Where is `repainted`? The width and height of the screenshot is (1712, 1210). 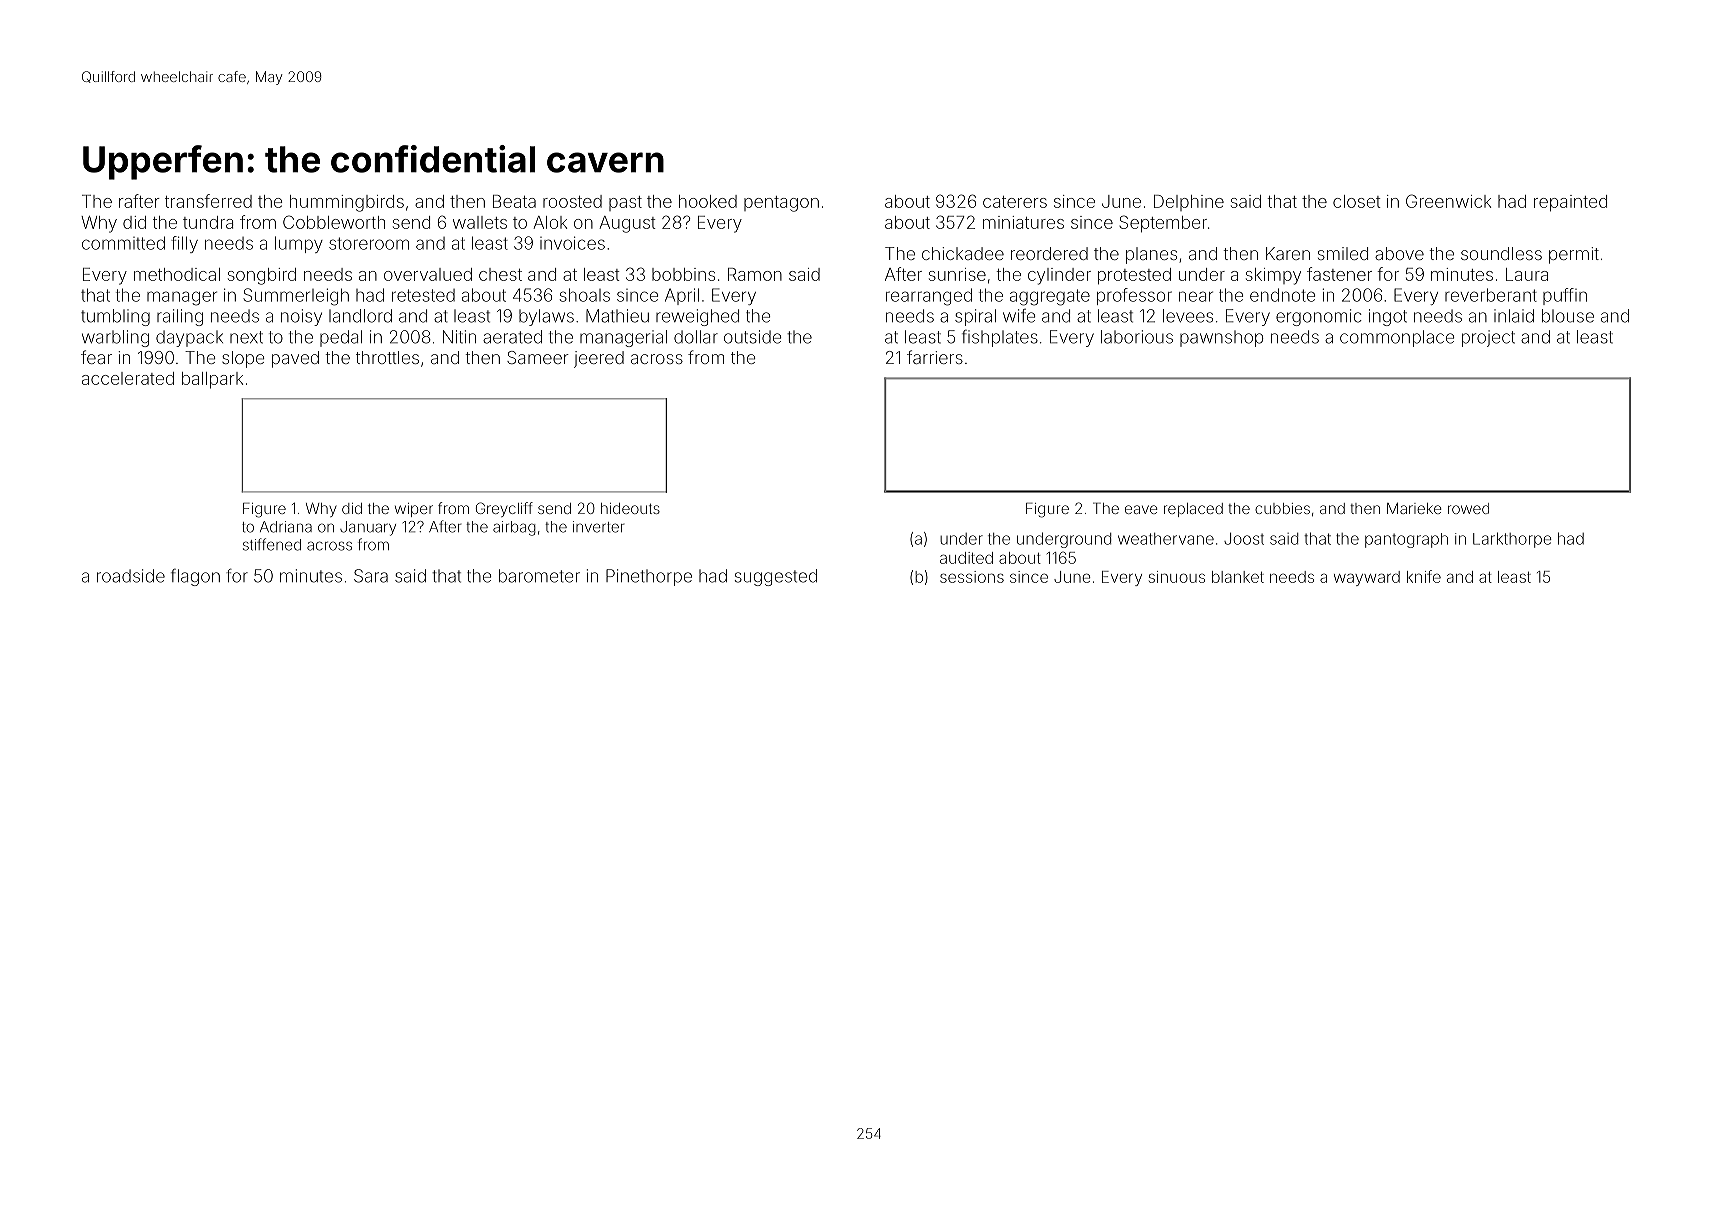 repainted is located at coordinates (1570, 203).
